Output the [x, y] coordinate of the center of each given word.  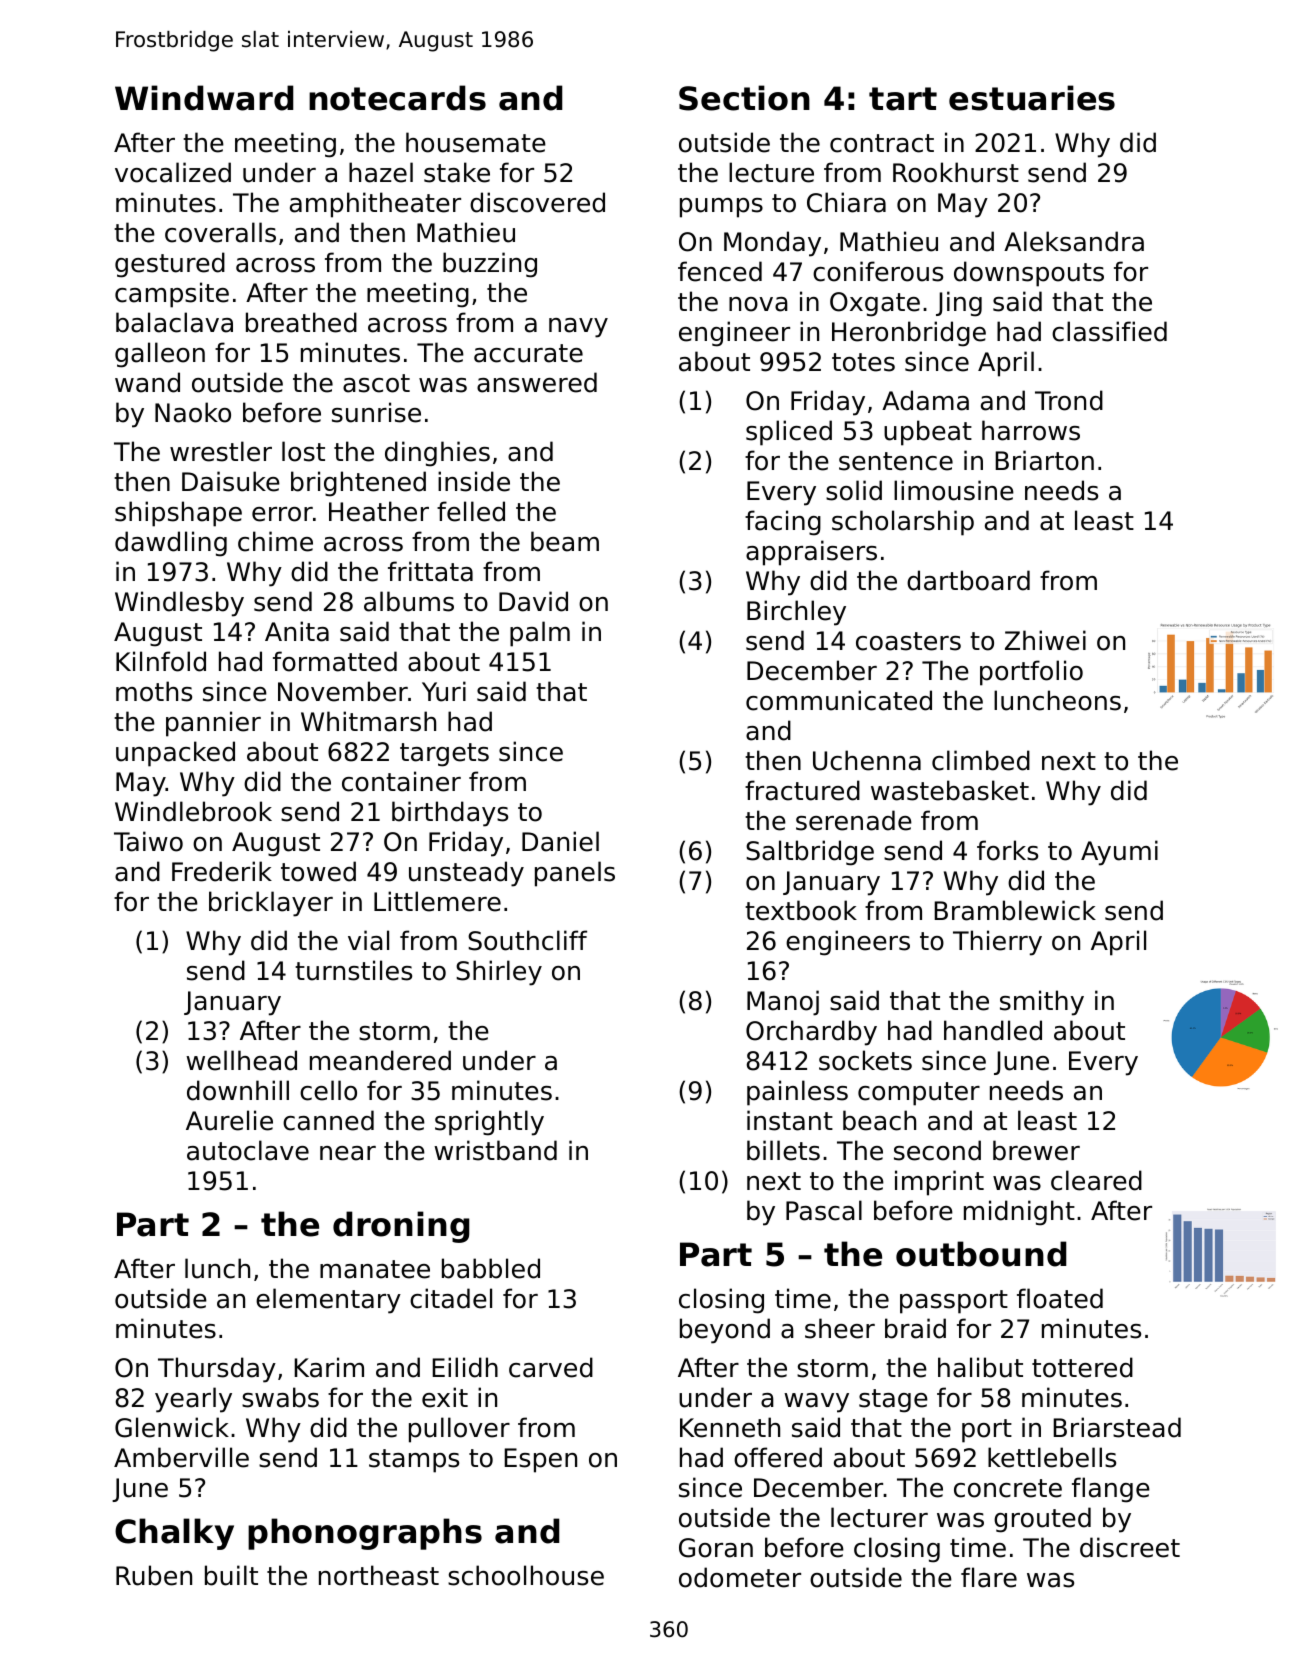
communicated [839, 700]
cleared [1096, 1180]
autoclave [248, 1150]
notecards [397, 98]
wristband [495, 1150]
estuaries [1032, 98]
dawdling [171, 544]
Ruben [154, 1575]
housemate [476, 142]
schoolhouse [526, 1575]
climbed [981, 760]
